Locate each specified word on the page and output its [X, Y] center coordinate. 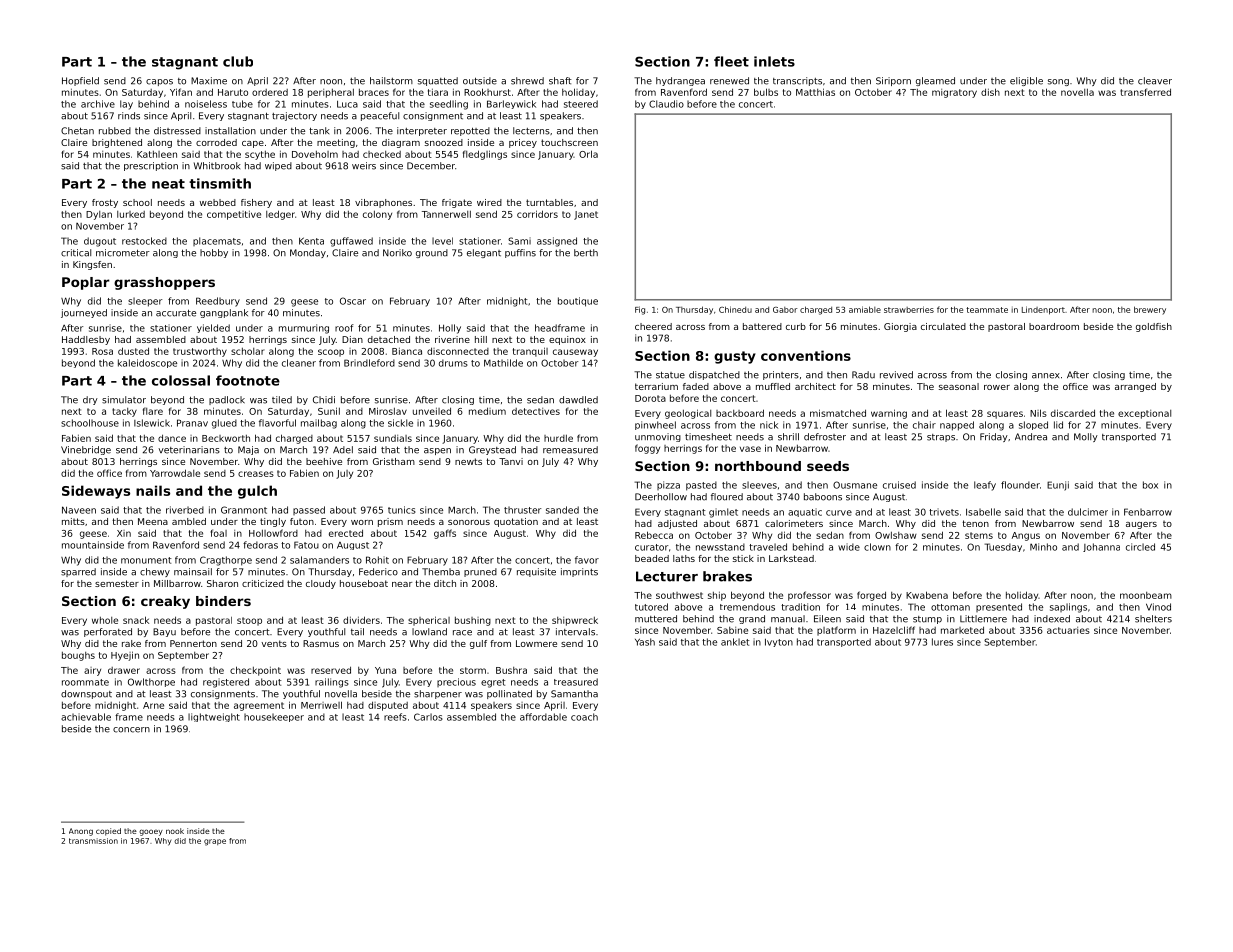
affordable [543, 717]
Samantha [574, 694]
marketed [962, 630]
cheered [653, 326]
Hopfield [80, 81]
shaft [560, 81]
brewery [1150, 310]
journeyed [84, 313]
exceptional [1144, 414]
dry [90, 400]
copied [108, 832]
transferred [1145, 92]
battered [762, 326]
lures [942, 642]
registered [226, 683]
